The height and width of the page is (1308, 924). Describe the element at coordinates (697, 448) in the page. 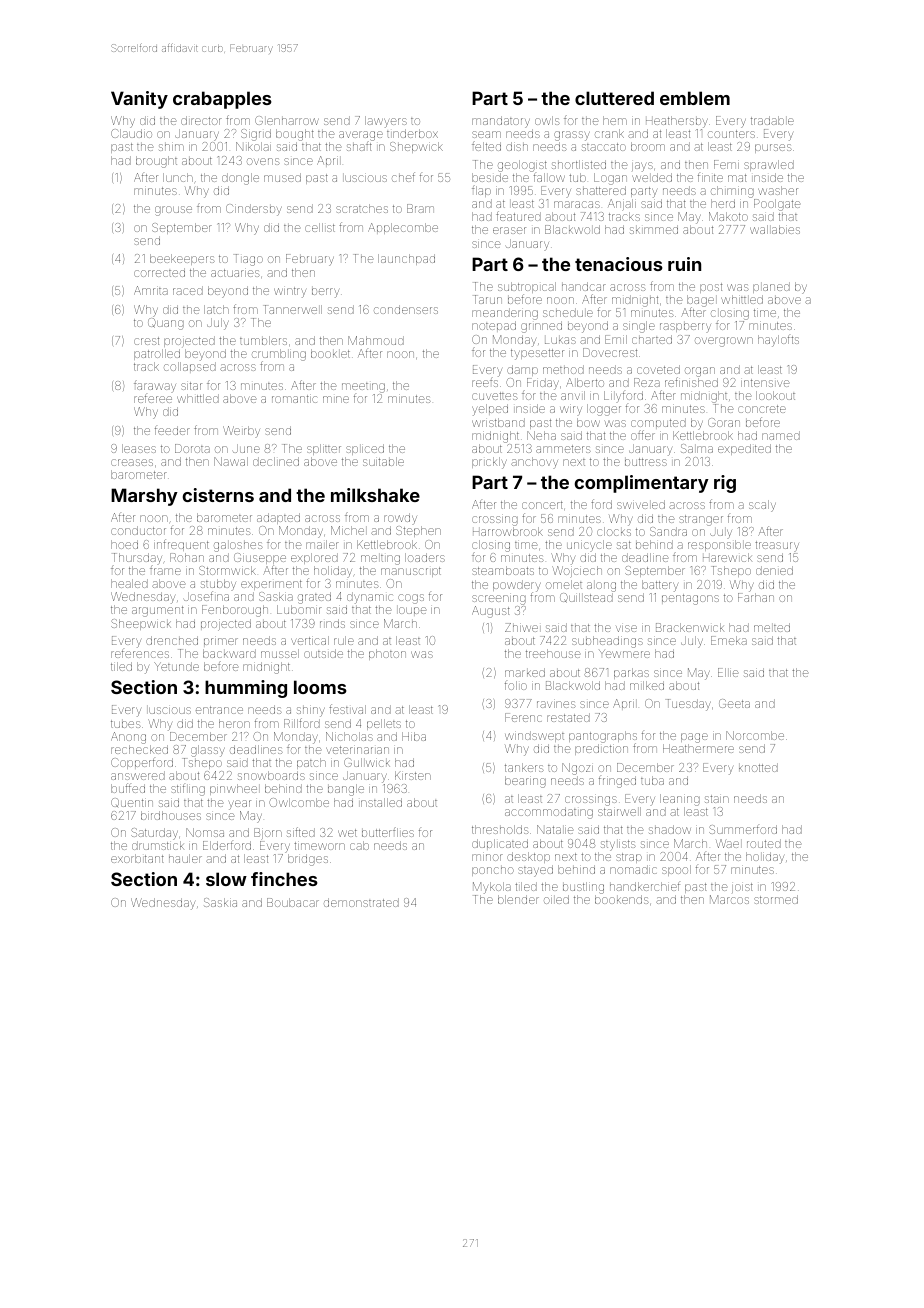

I see `Salma` at that location.
